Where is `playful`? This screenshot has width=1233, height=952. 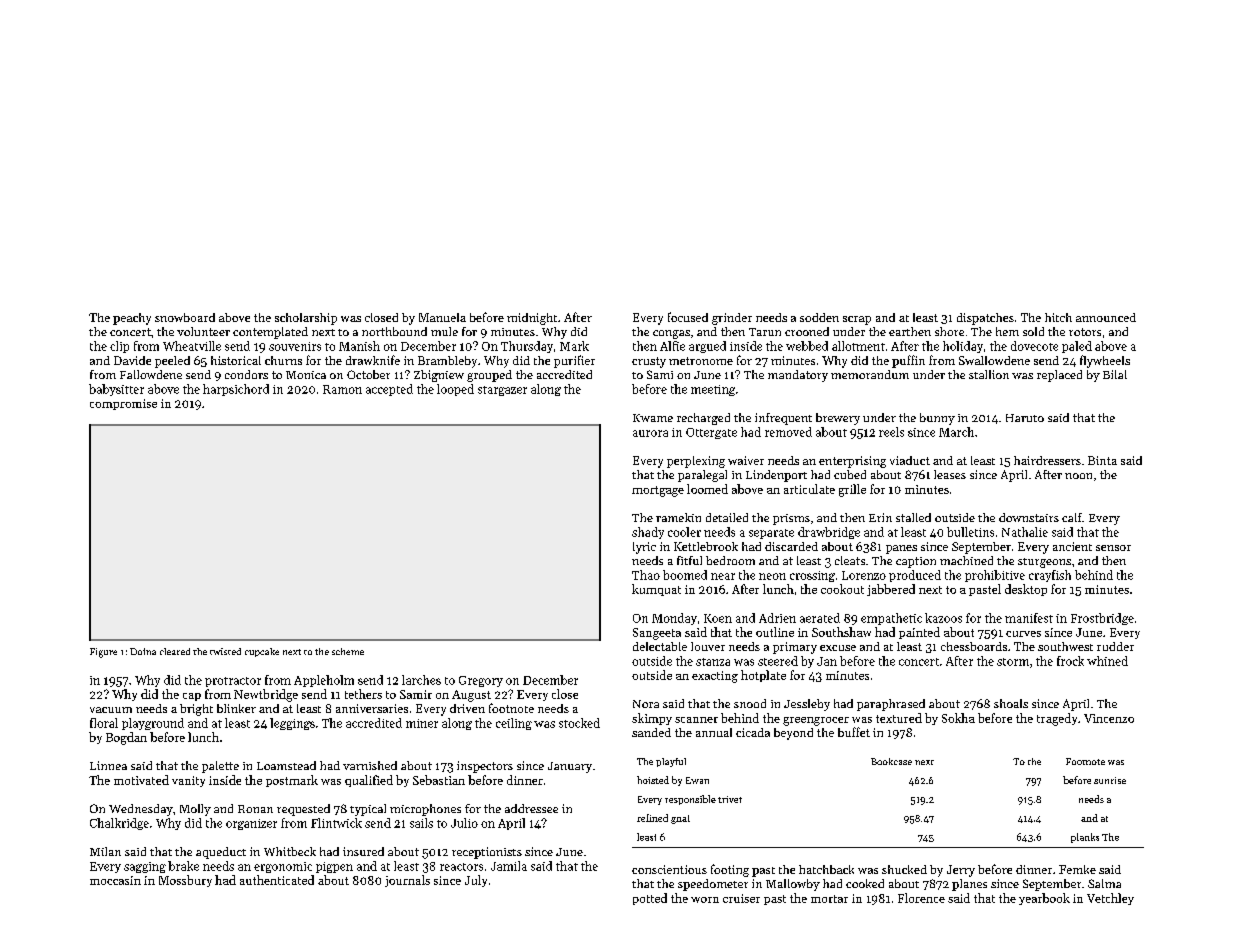 playful is located at coordinates (671, 762).
